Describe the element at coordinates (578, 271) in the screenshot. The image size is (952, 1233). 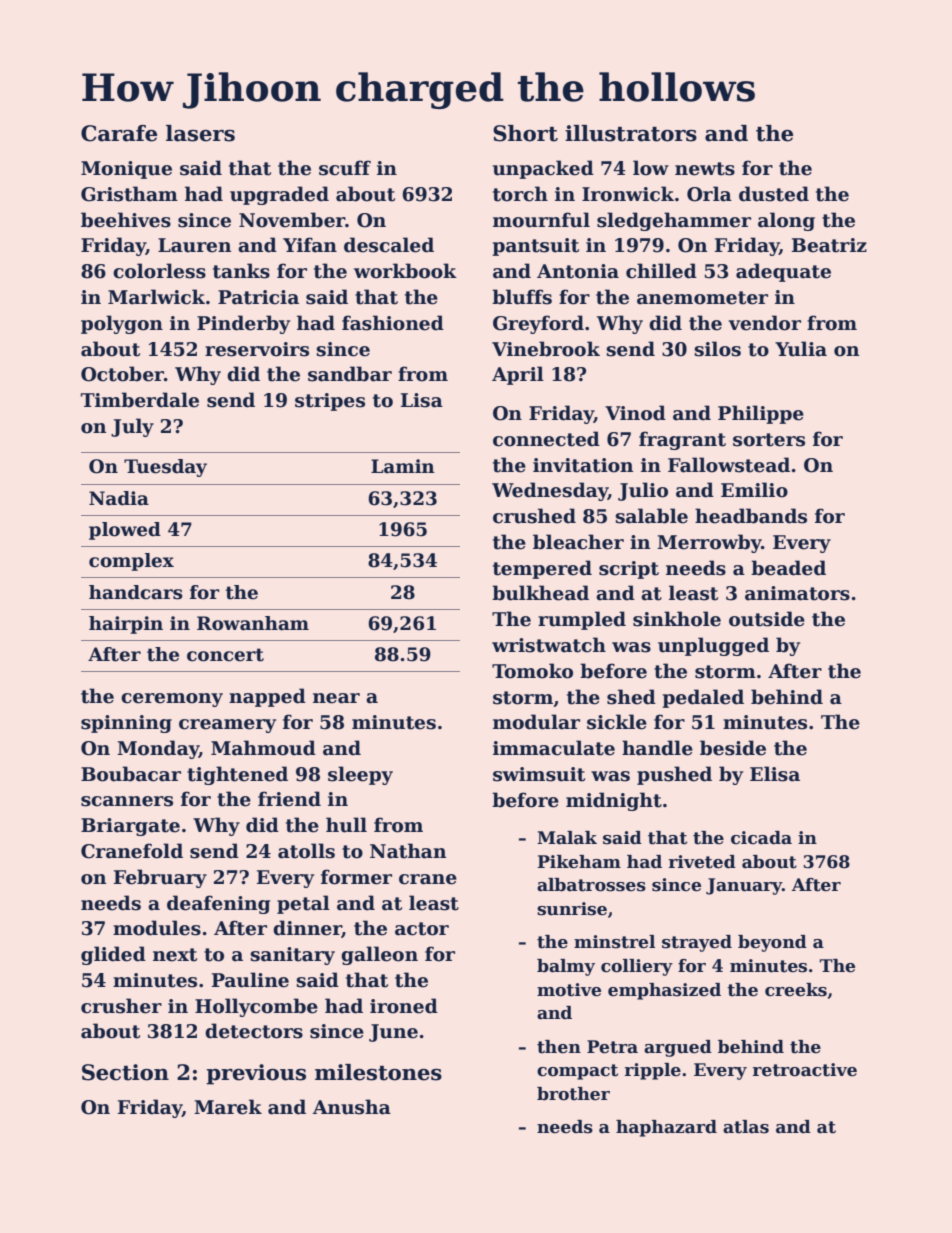
I see `Antonia` at that location.
